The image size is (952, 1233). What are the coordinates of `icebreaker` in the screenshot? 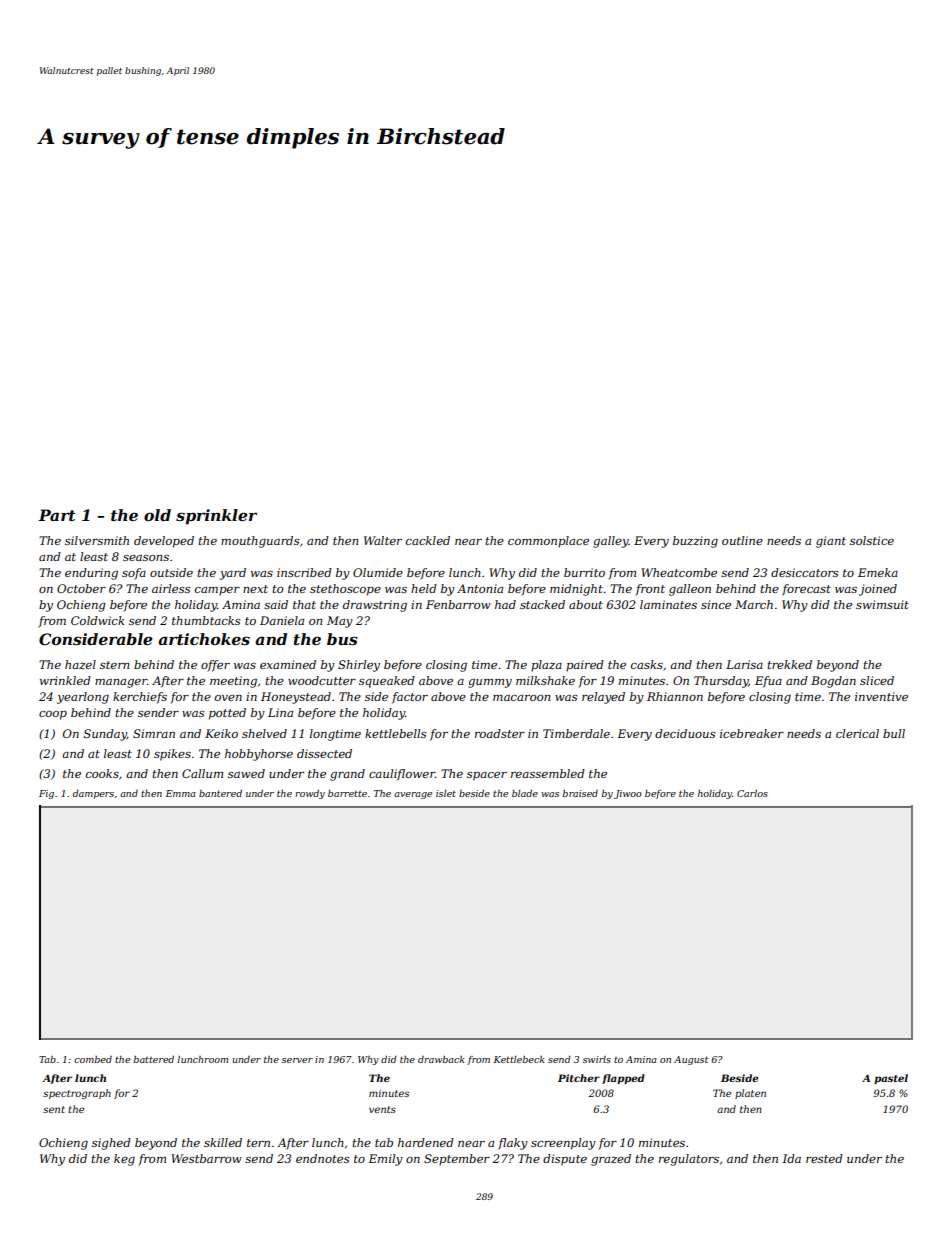 It's located at (752, 733).
